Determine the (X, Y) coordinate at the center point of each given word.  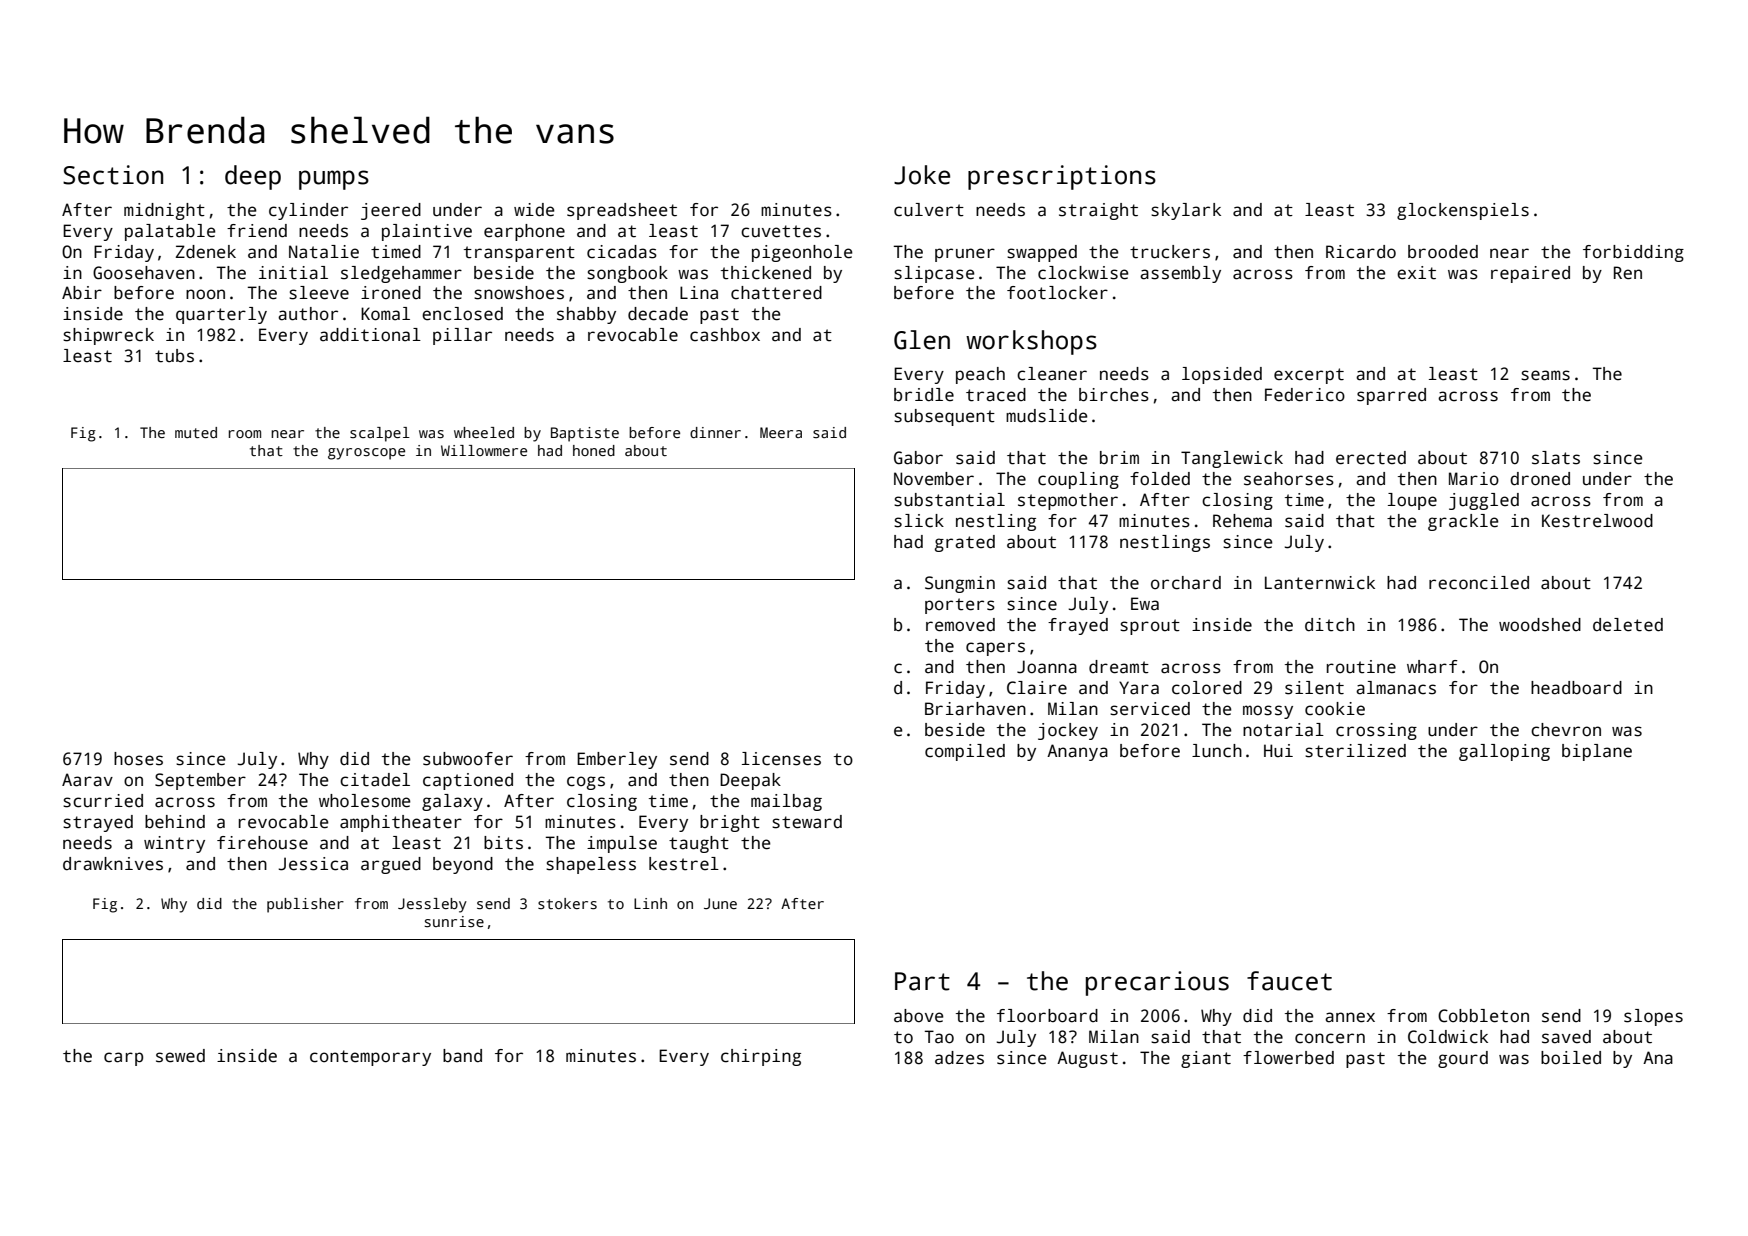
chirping (761, 1057)
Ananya (1077, 752)
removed (960, 625)
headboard (1576, 688)
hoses (138, 759)
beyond (463, 865)
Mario (1474, 479)
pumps (334, 180)
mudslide (1047, 416)
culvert (929, 210)
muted (196, 432)
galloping (1504, 752)
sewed (180, 1056)
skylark (1186, 211)
